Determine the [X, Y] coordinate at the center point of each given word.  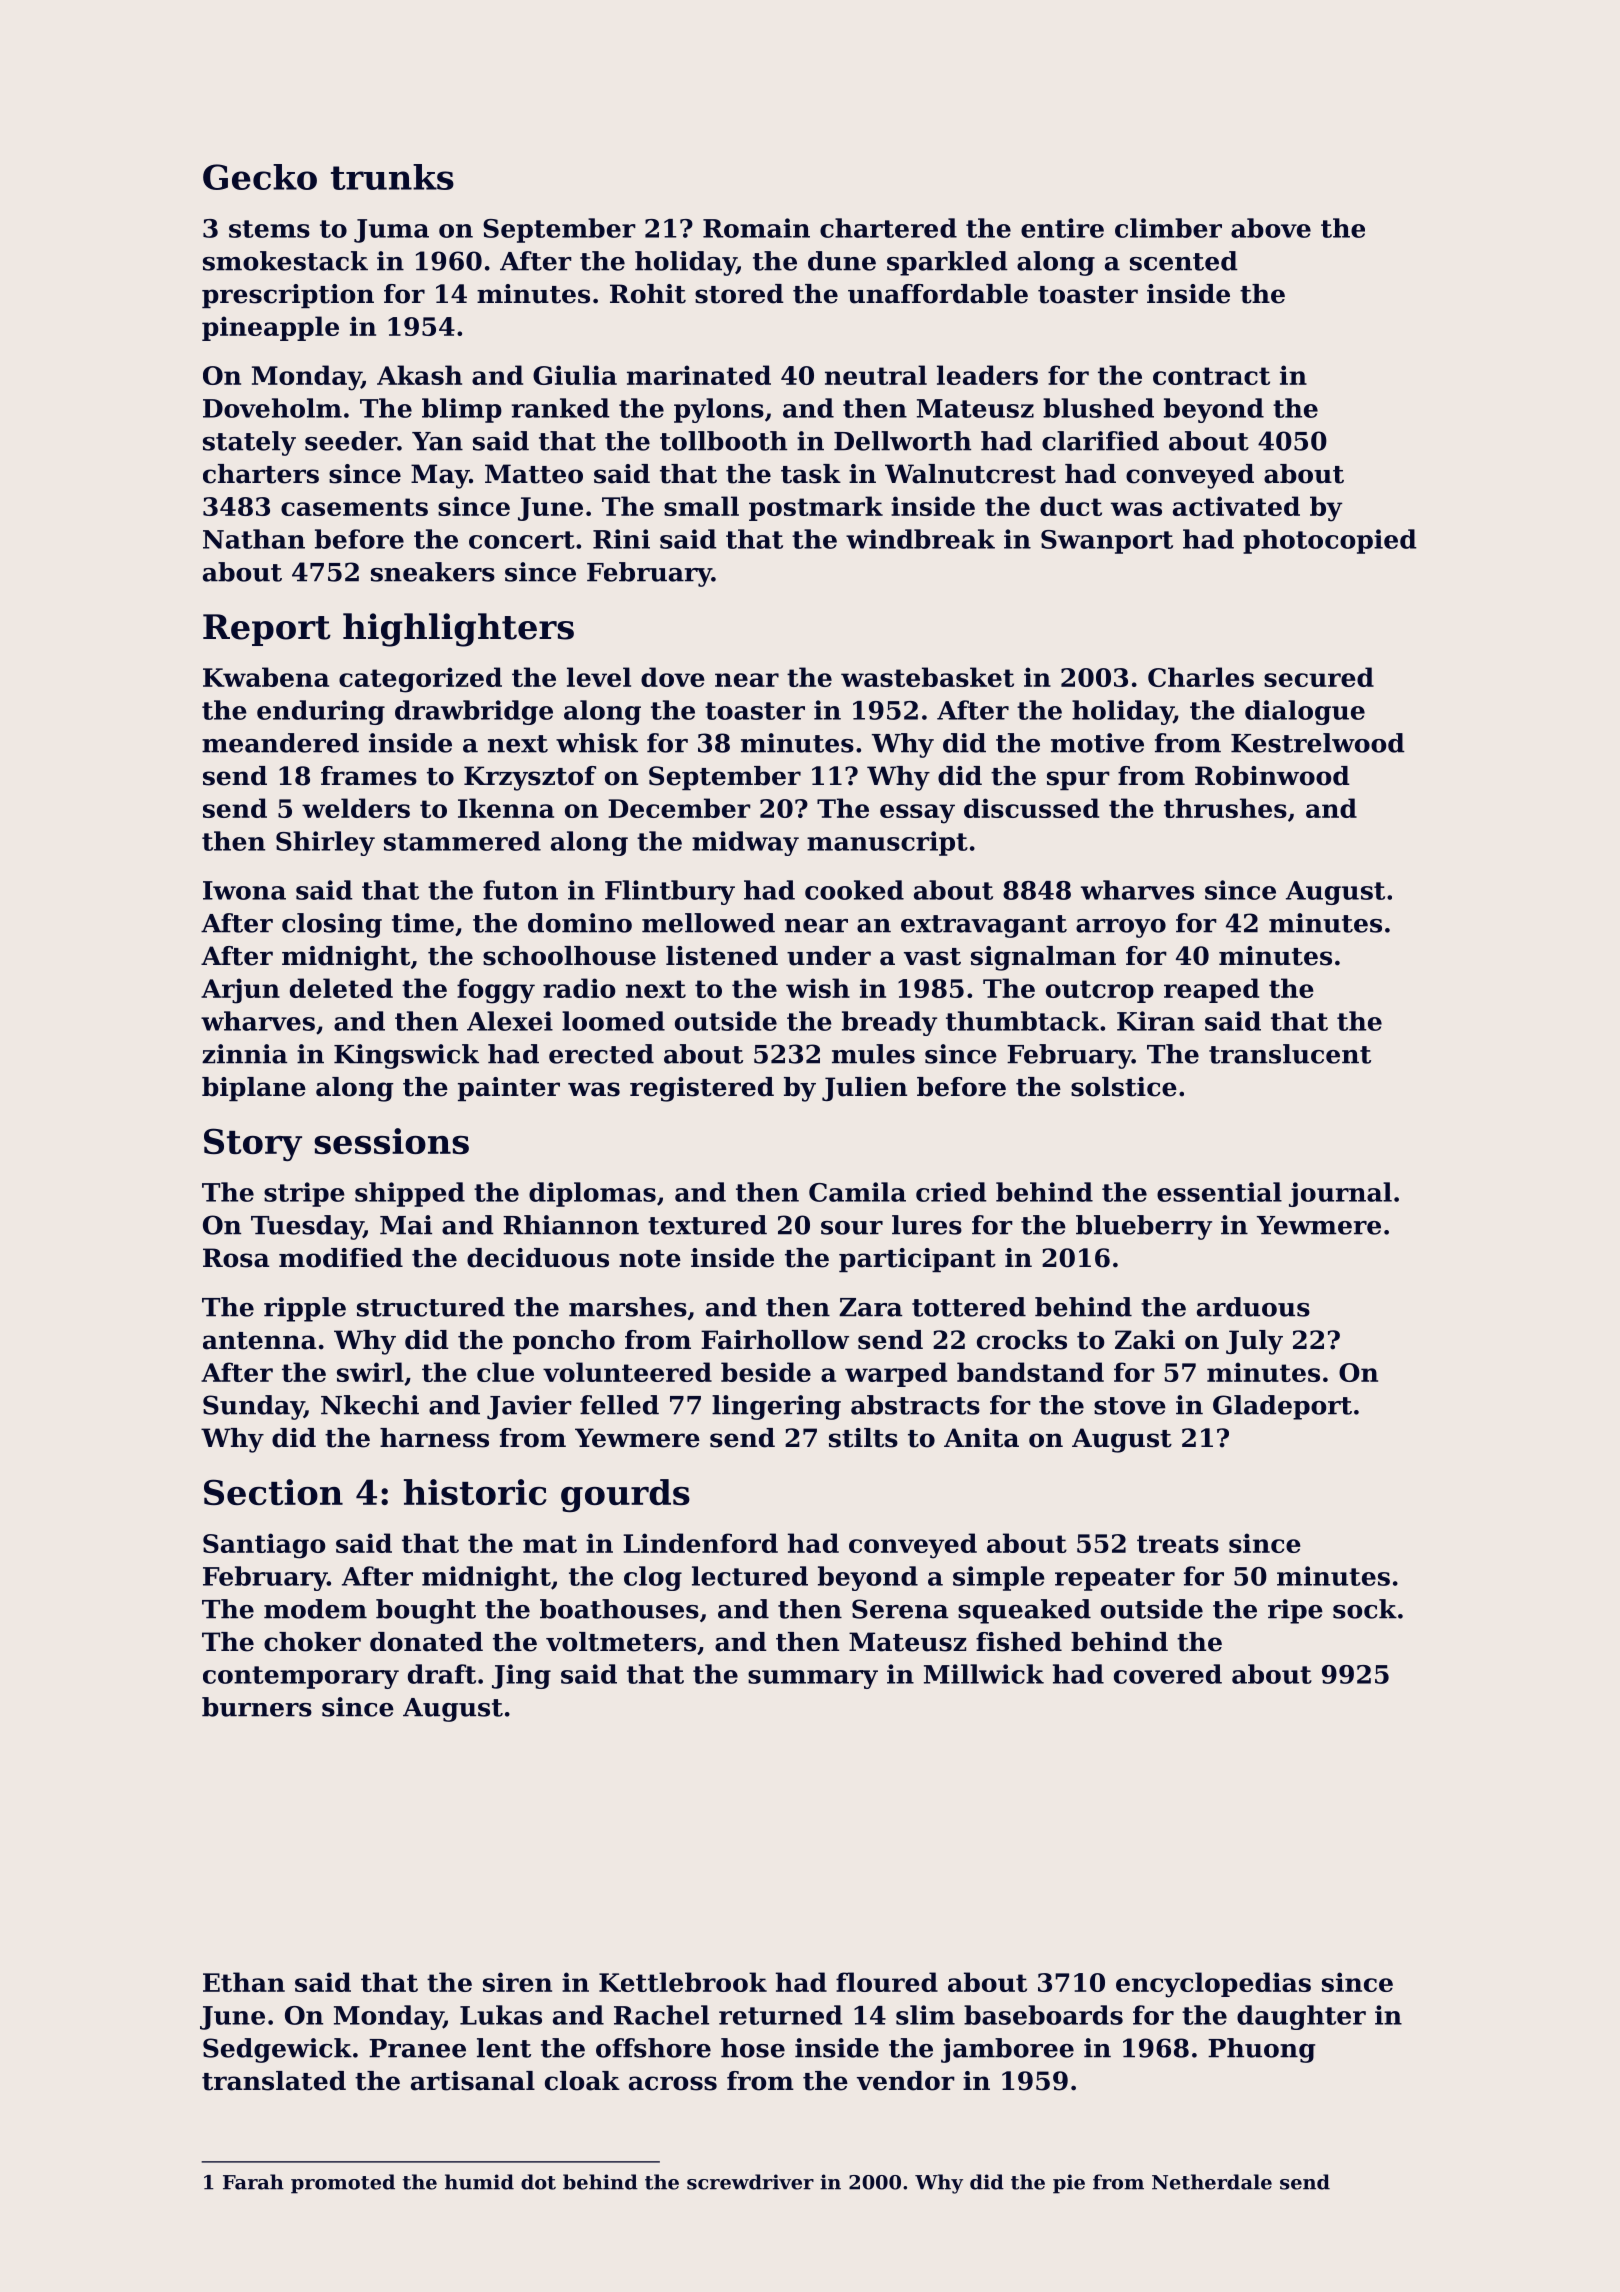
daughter [1301, 2017]
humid [479, 2182]
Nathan [254, 539]
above [1271, 228]
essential [1219, 1192]
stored [739, 294]
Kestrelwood [1318, 743]
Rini [621, 539]
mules [873, 1054]
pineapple [270, 328]
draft [442, 1674]
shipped [410, 1194]
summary [813, 1679]
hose [753, 2048]
